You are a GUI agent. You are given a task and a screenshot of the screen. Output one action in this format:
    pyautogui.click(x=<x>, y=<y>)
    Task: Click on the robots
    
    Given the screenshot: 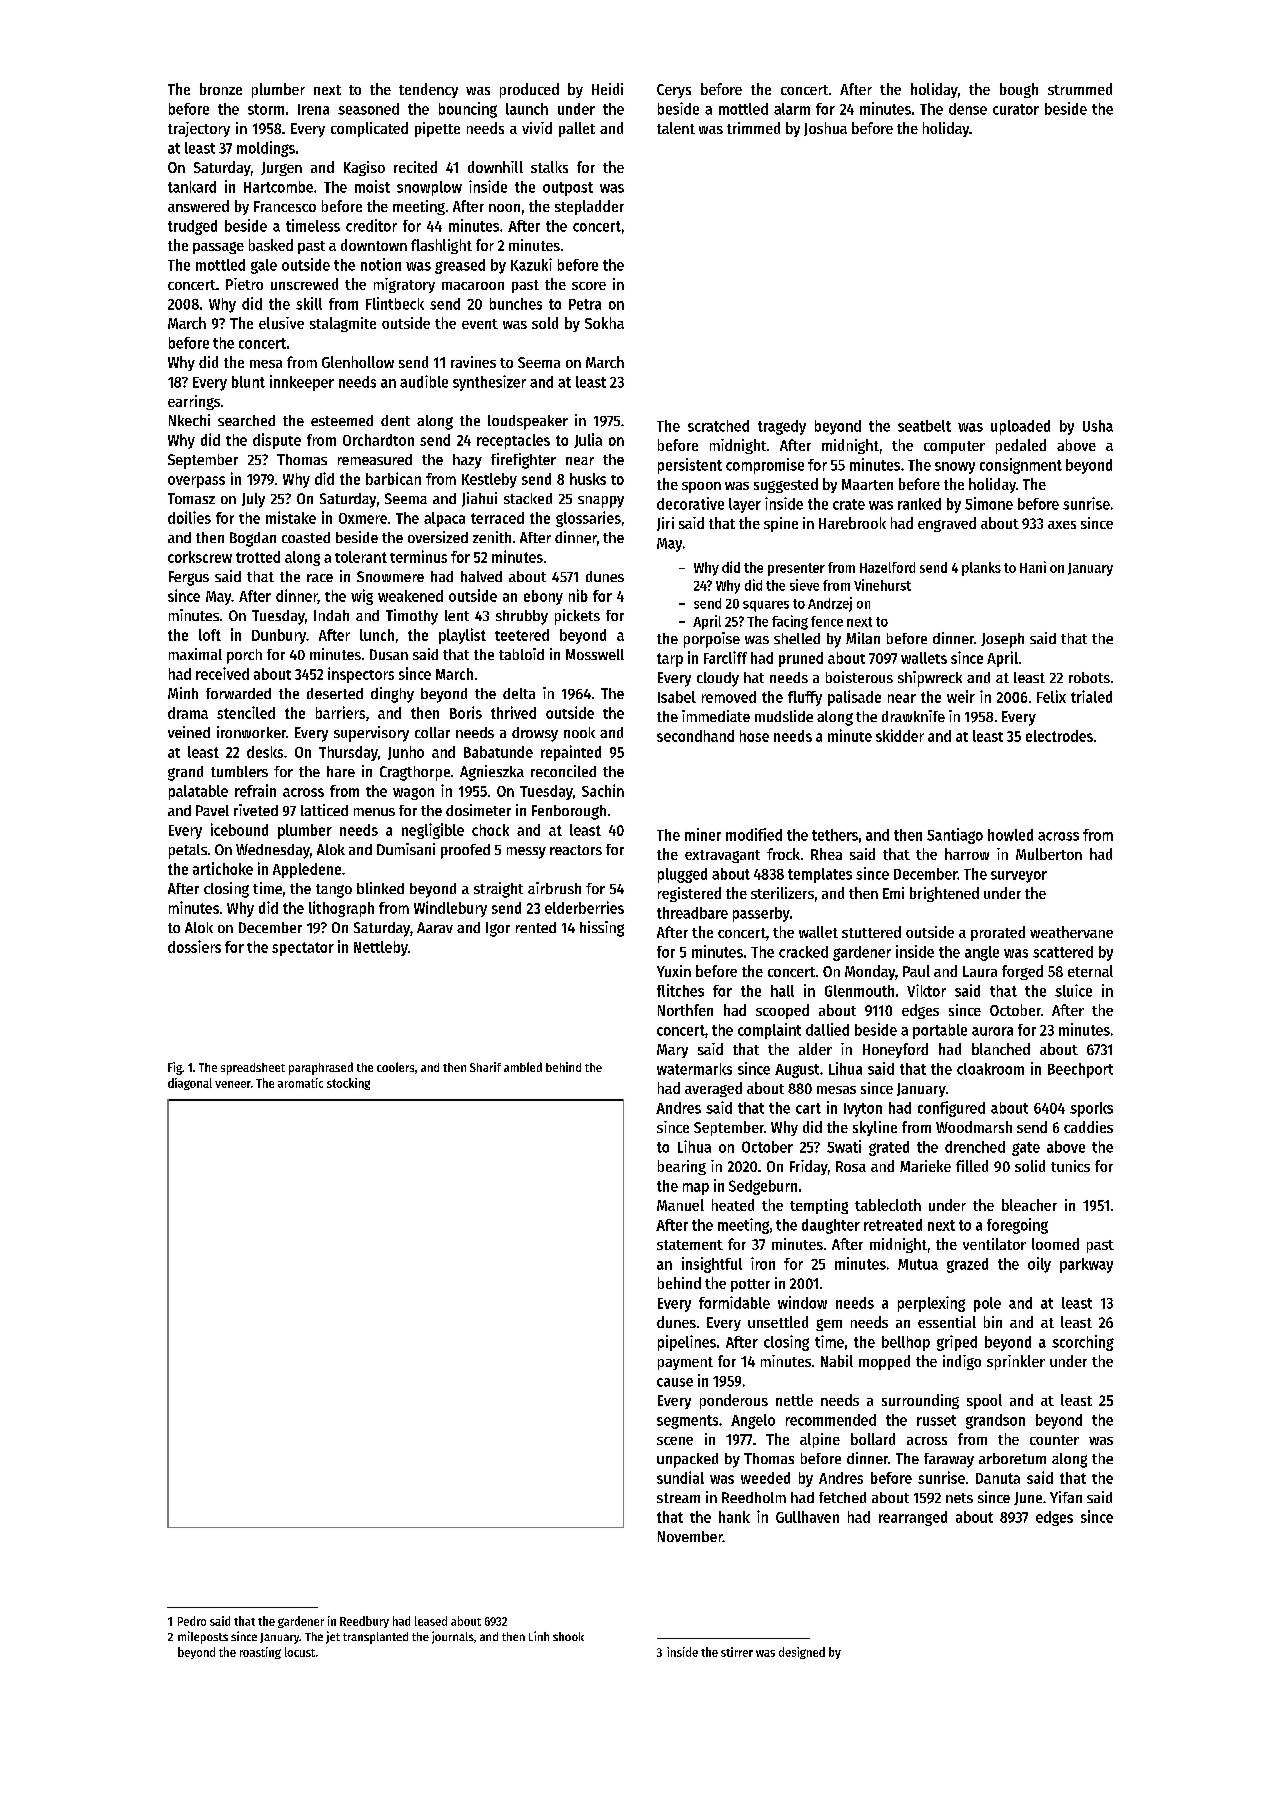 What is the action you would take?
    pyautogui.click(x=1089, y=677)
